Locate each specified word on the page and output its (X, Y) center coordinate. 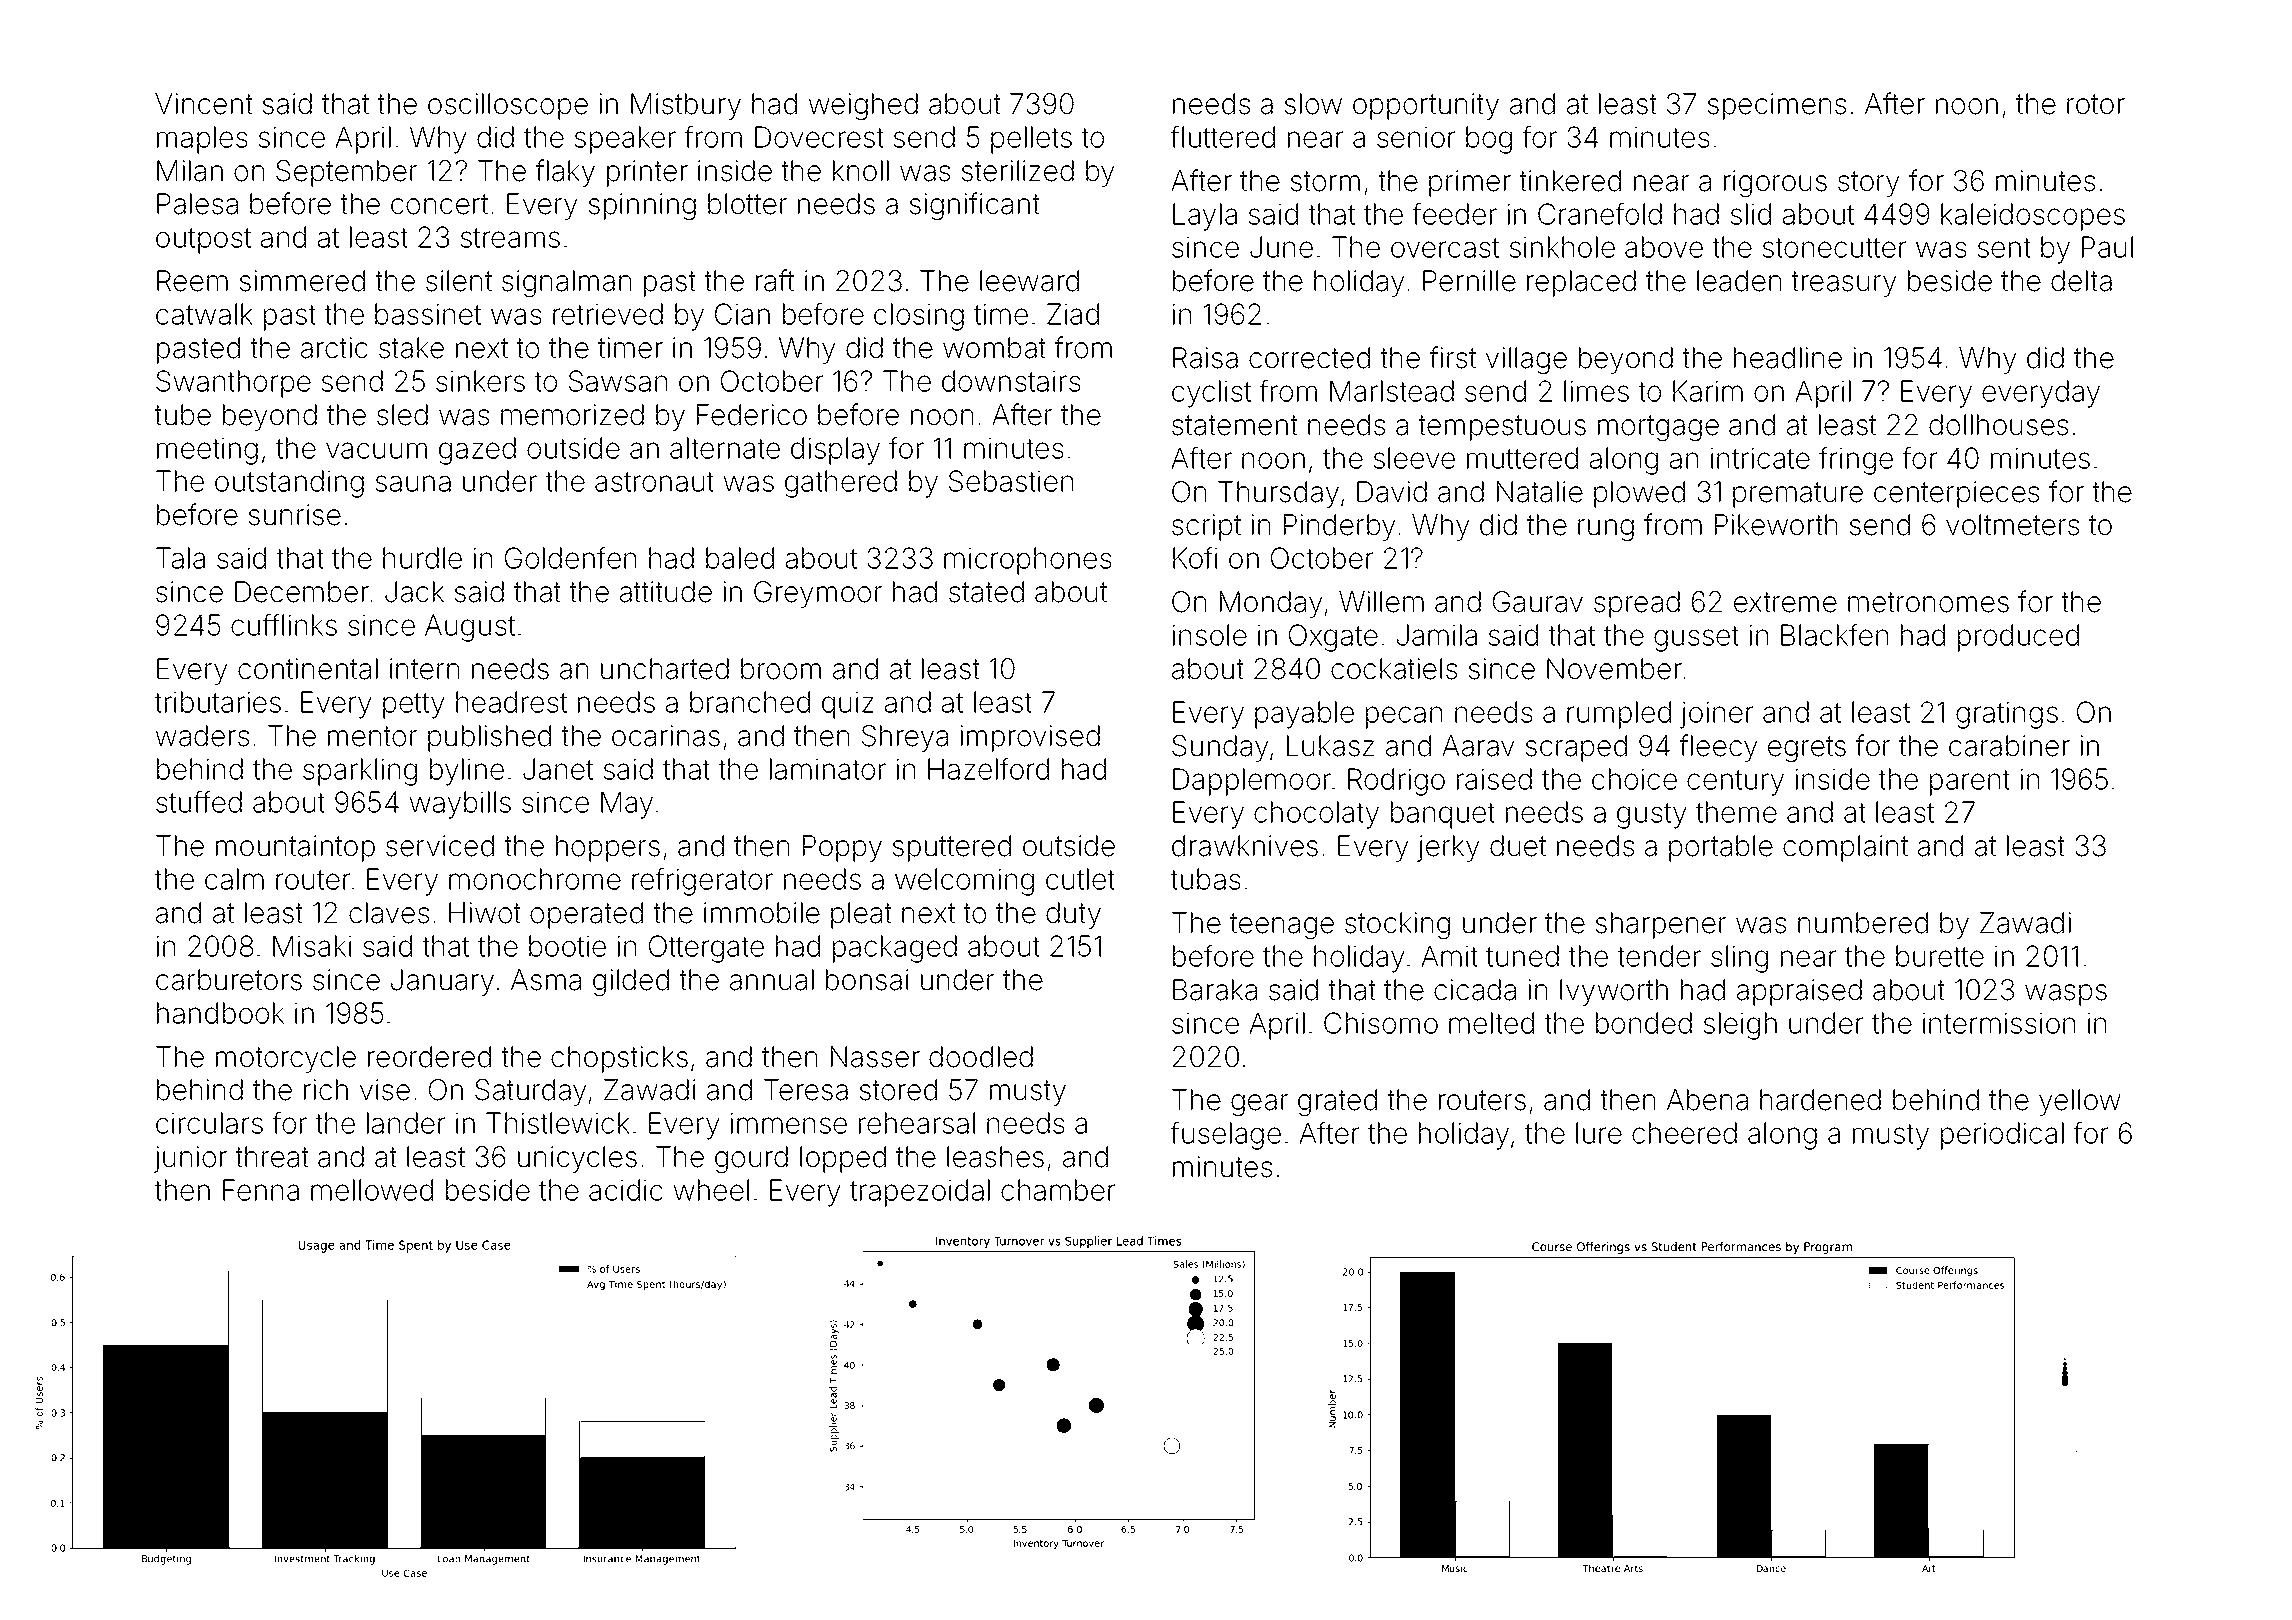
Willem (1381, 602)
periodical (2002, 1136)
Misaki (312, 946)
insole (1210, 635)
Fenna (261, 1190)
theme (1736, 812)
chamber (1058, 1190)
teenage (1282, 926)
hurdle (422, 558)
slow (1313, 104)
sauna (413, 483)
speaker (625, 140)
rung (1606, 530)
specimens (1777, 106)
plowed (1639, 494)
